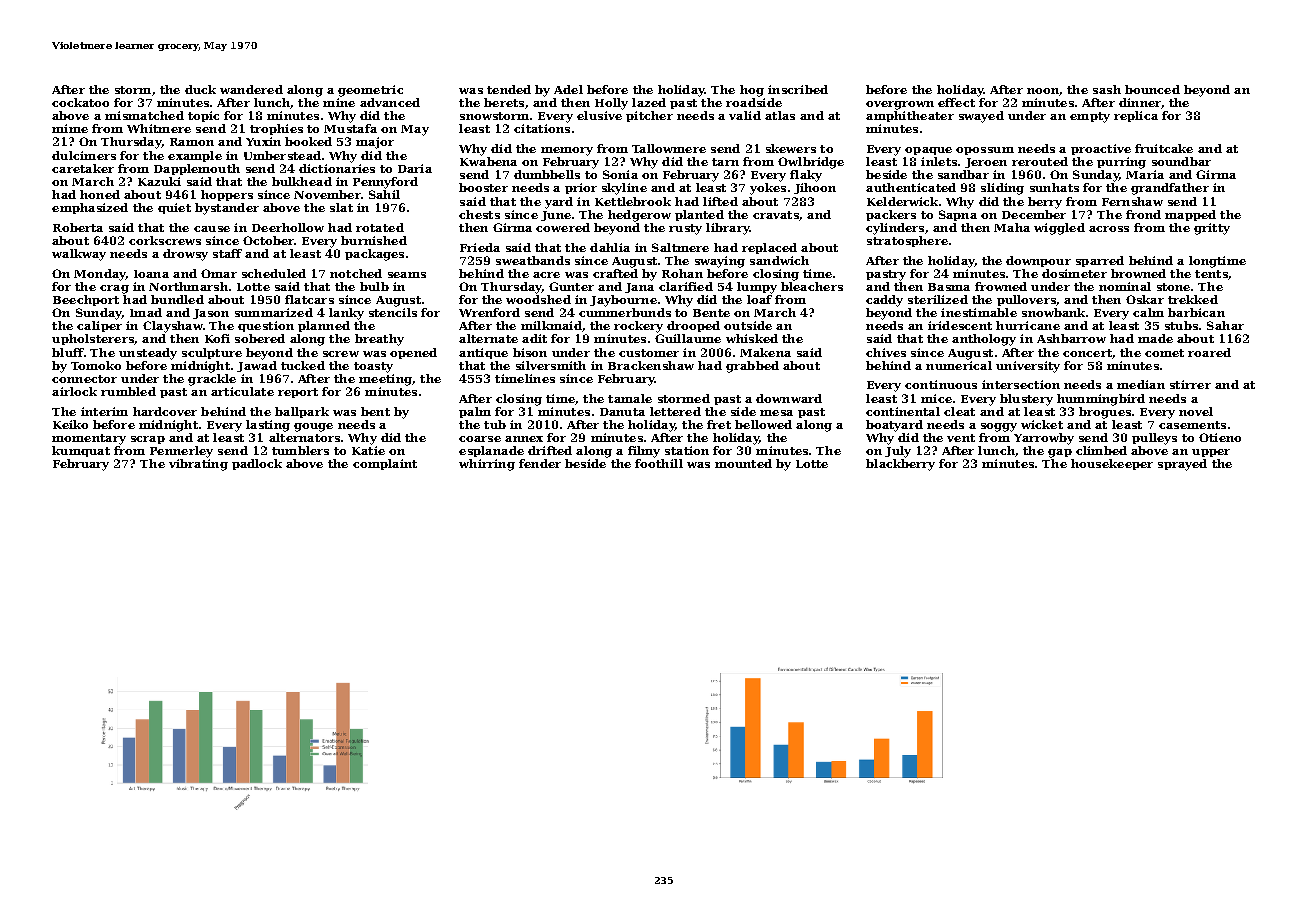 The height and width of the image is (924, 1308). Describe the element at coordinates (227, 195) in the image. I see `hoppers` at that location.
